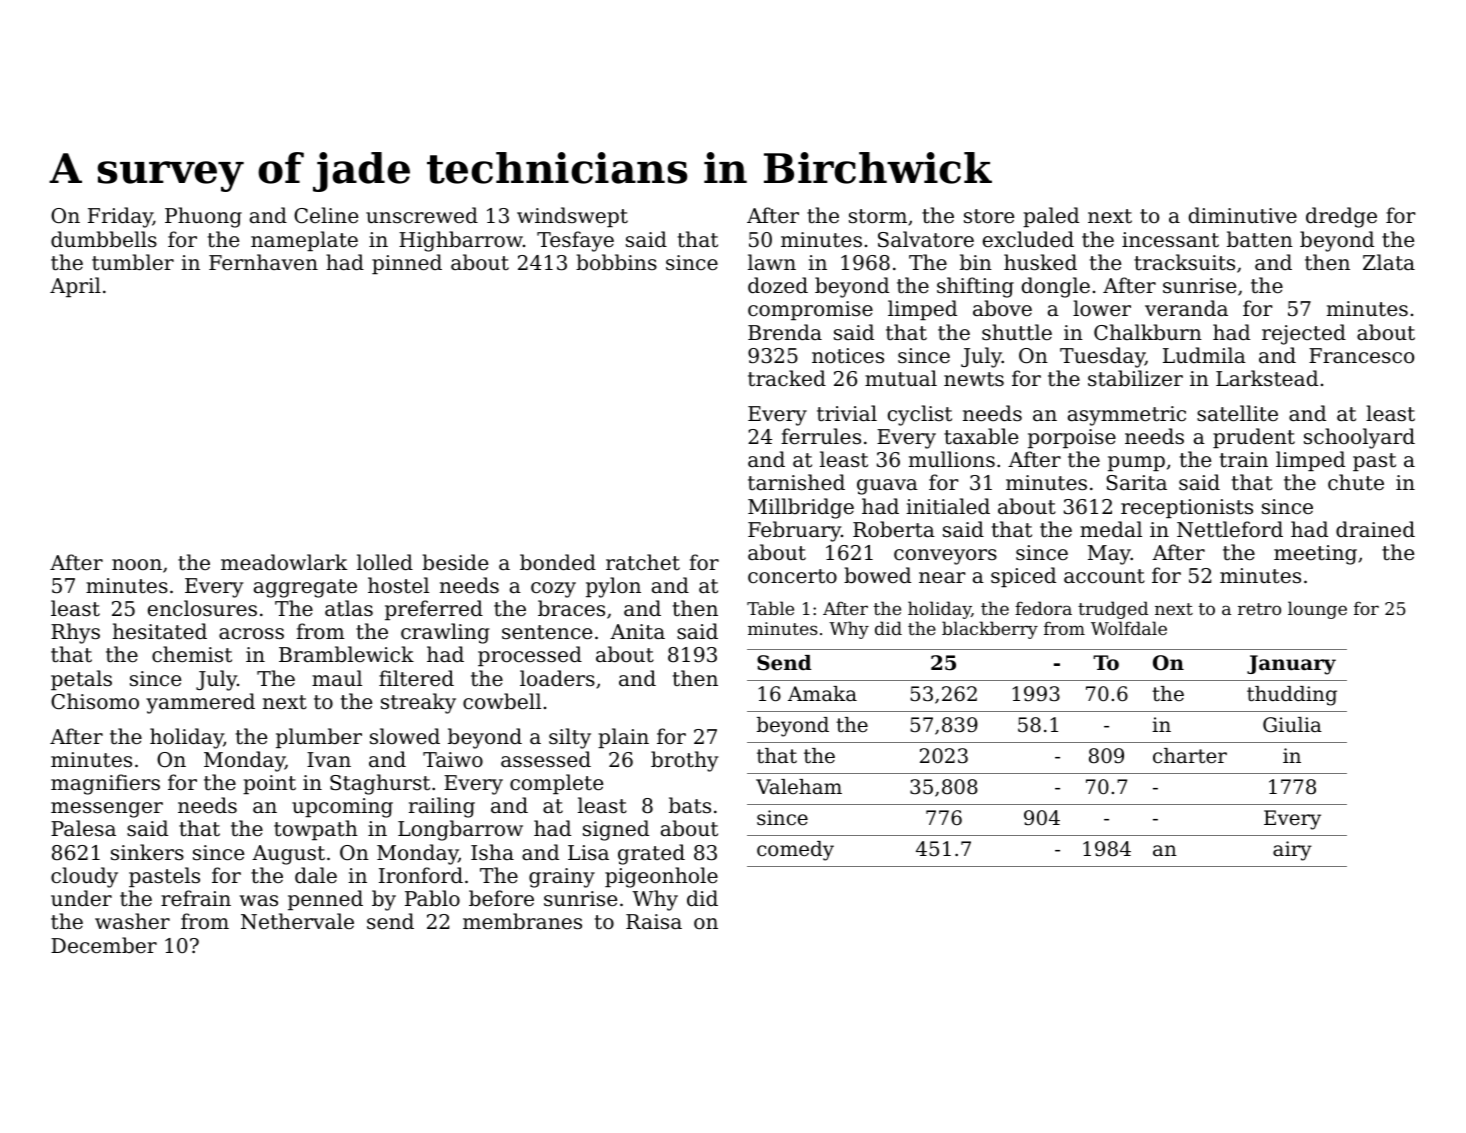  Describe the element at coordinates (137, 565) in the screenshot. I see `noon` at that location.
